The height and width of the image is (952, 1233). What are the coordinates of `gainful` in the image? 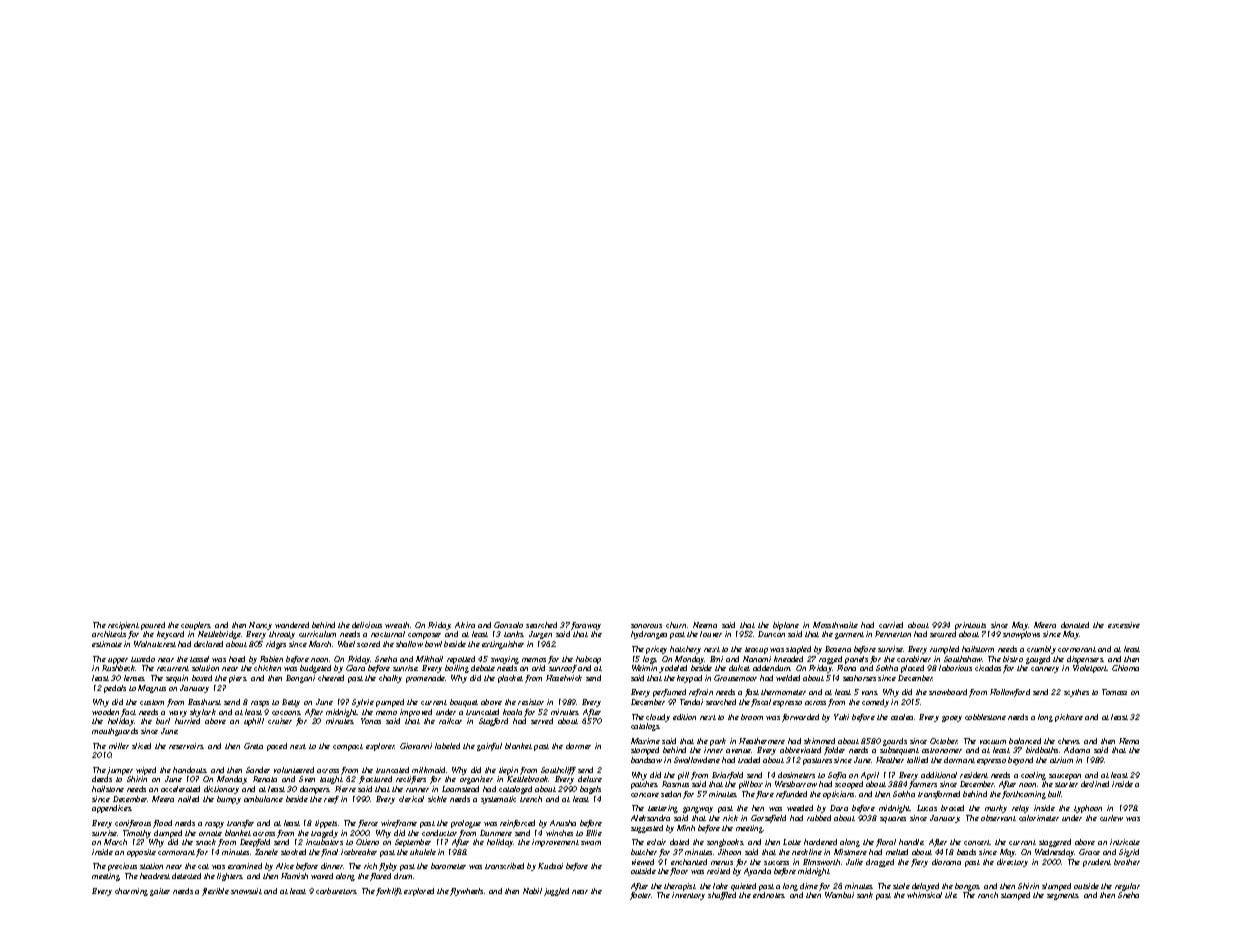 It's located at (489, 747).
